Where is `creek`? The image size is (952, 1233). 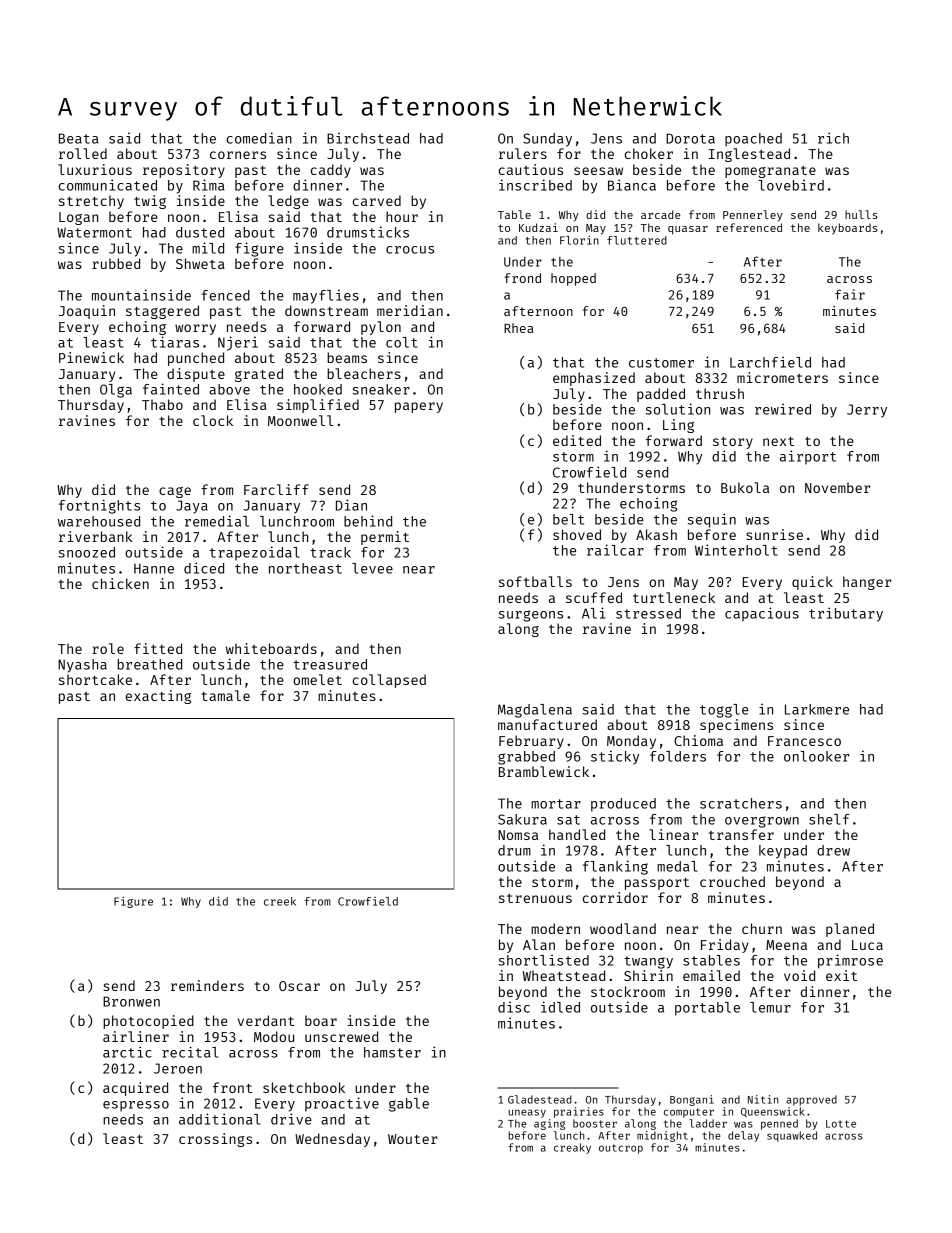
creek is located at coordinates (280, 901).
